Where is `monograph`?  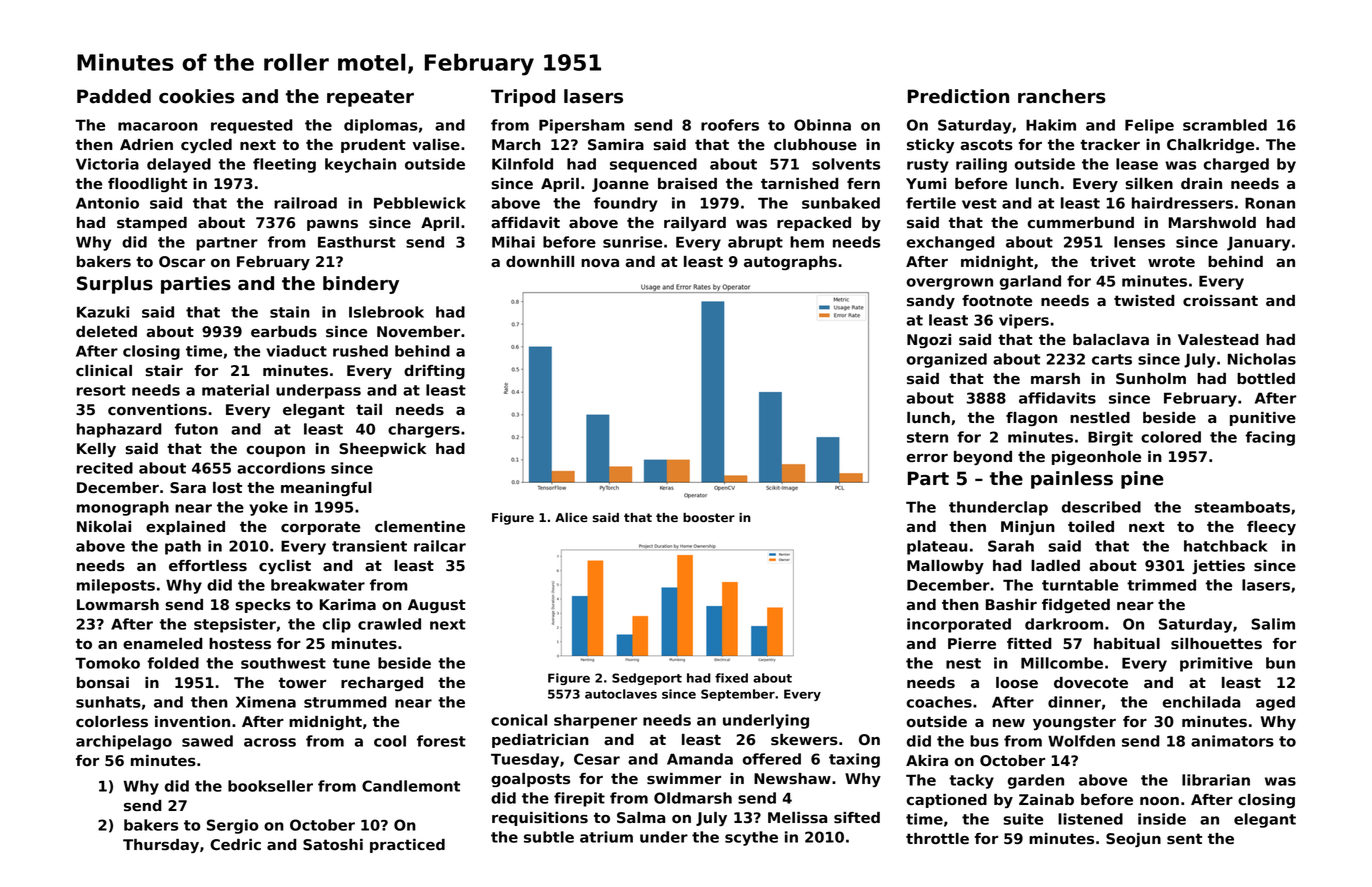 monograph is located at coordinates (123, 508).
